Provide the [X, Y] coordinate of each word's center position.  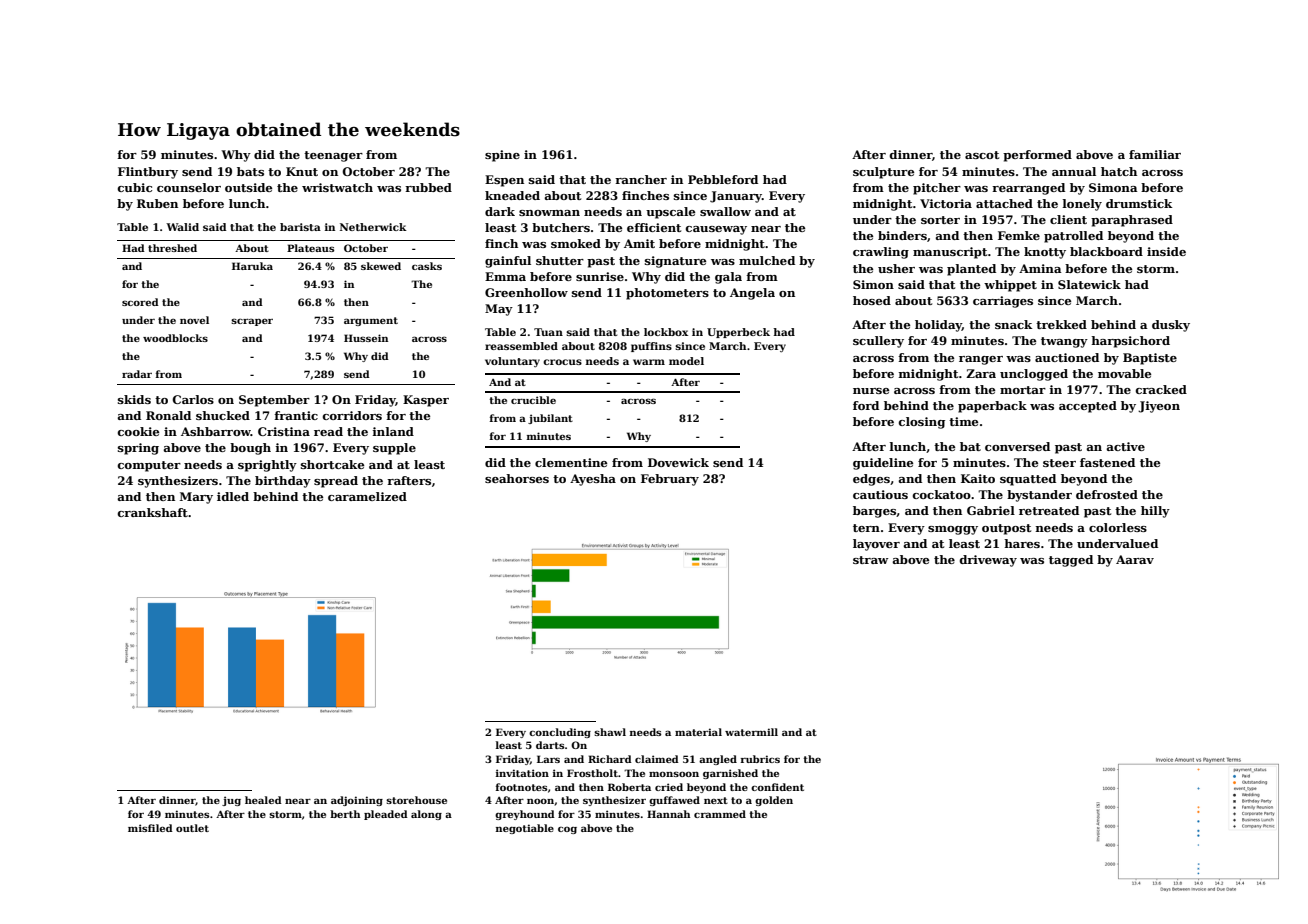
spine [502, 156]
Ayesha [593, 480]
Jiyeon [1159, 407]
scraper [252, 322]
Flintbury [148, 173]
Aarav [1135, 559]
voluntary [512, 362]
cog [567, 830]
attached [1004, 203]
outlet [192, 828]
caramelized [367, 496]
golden [774, 801]
